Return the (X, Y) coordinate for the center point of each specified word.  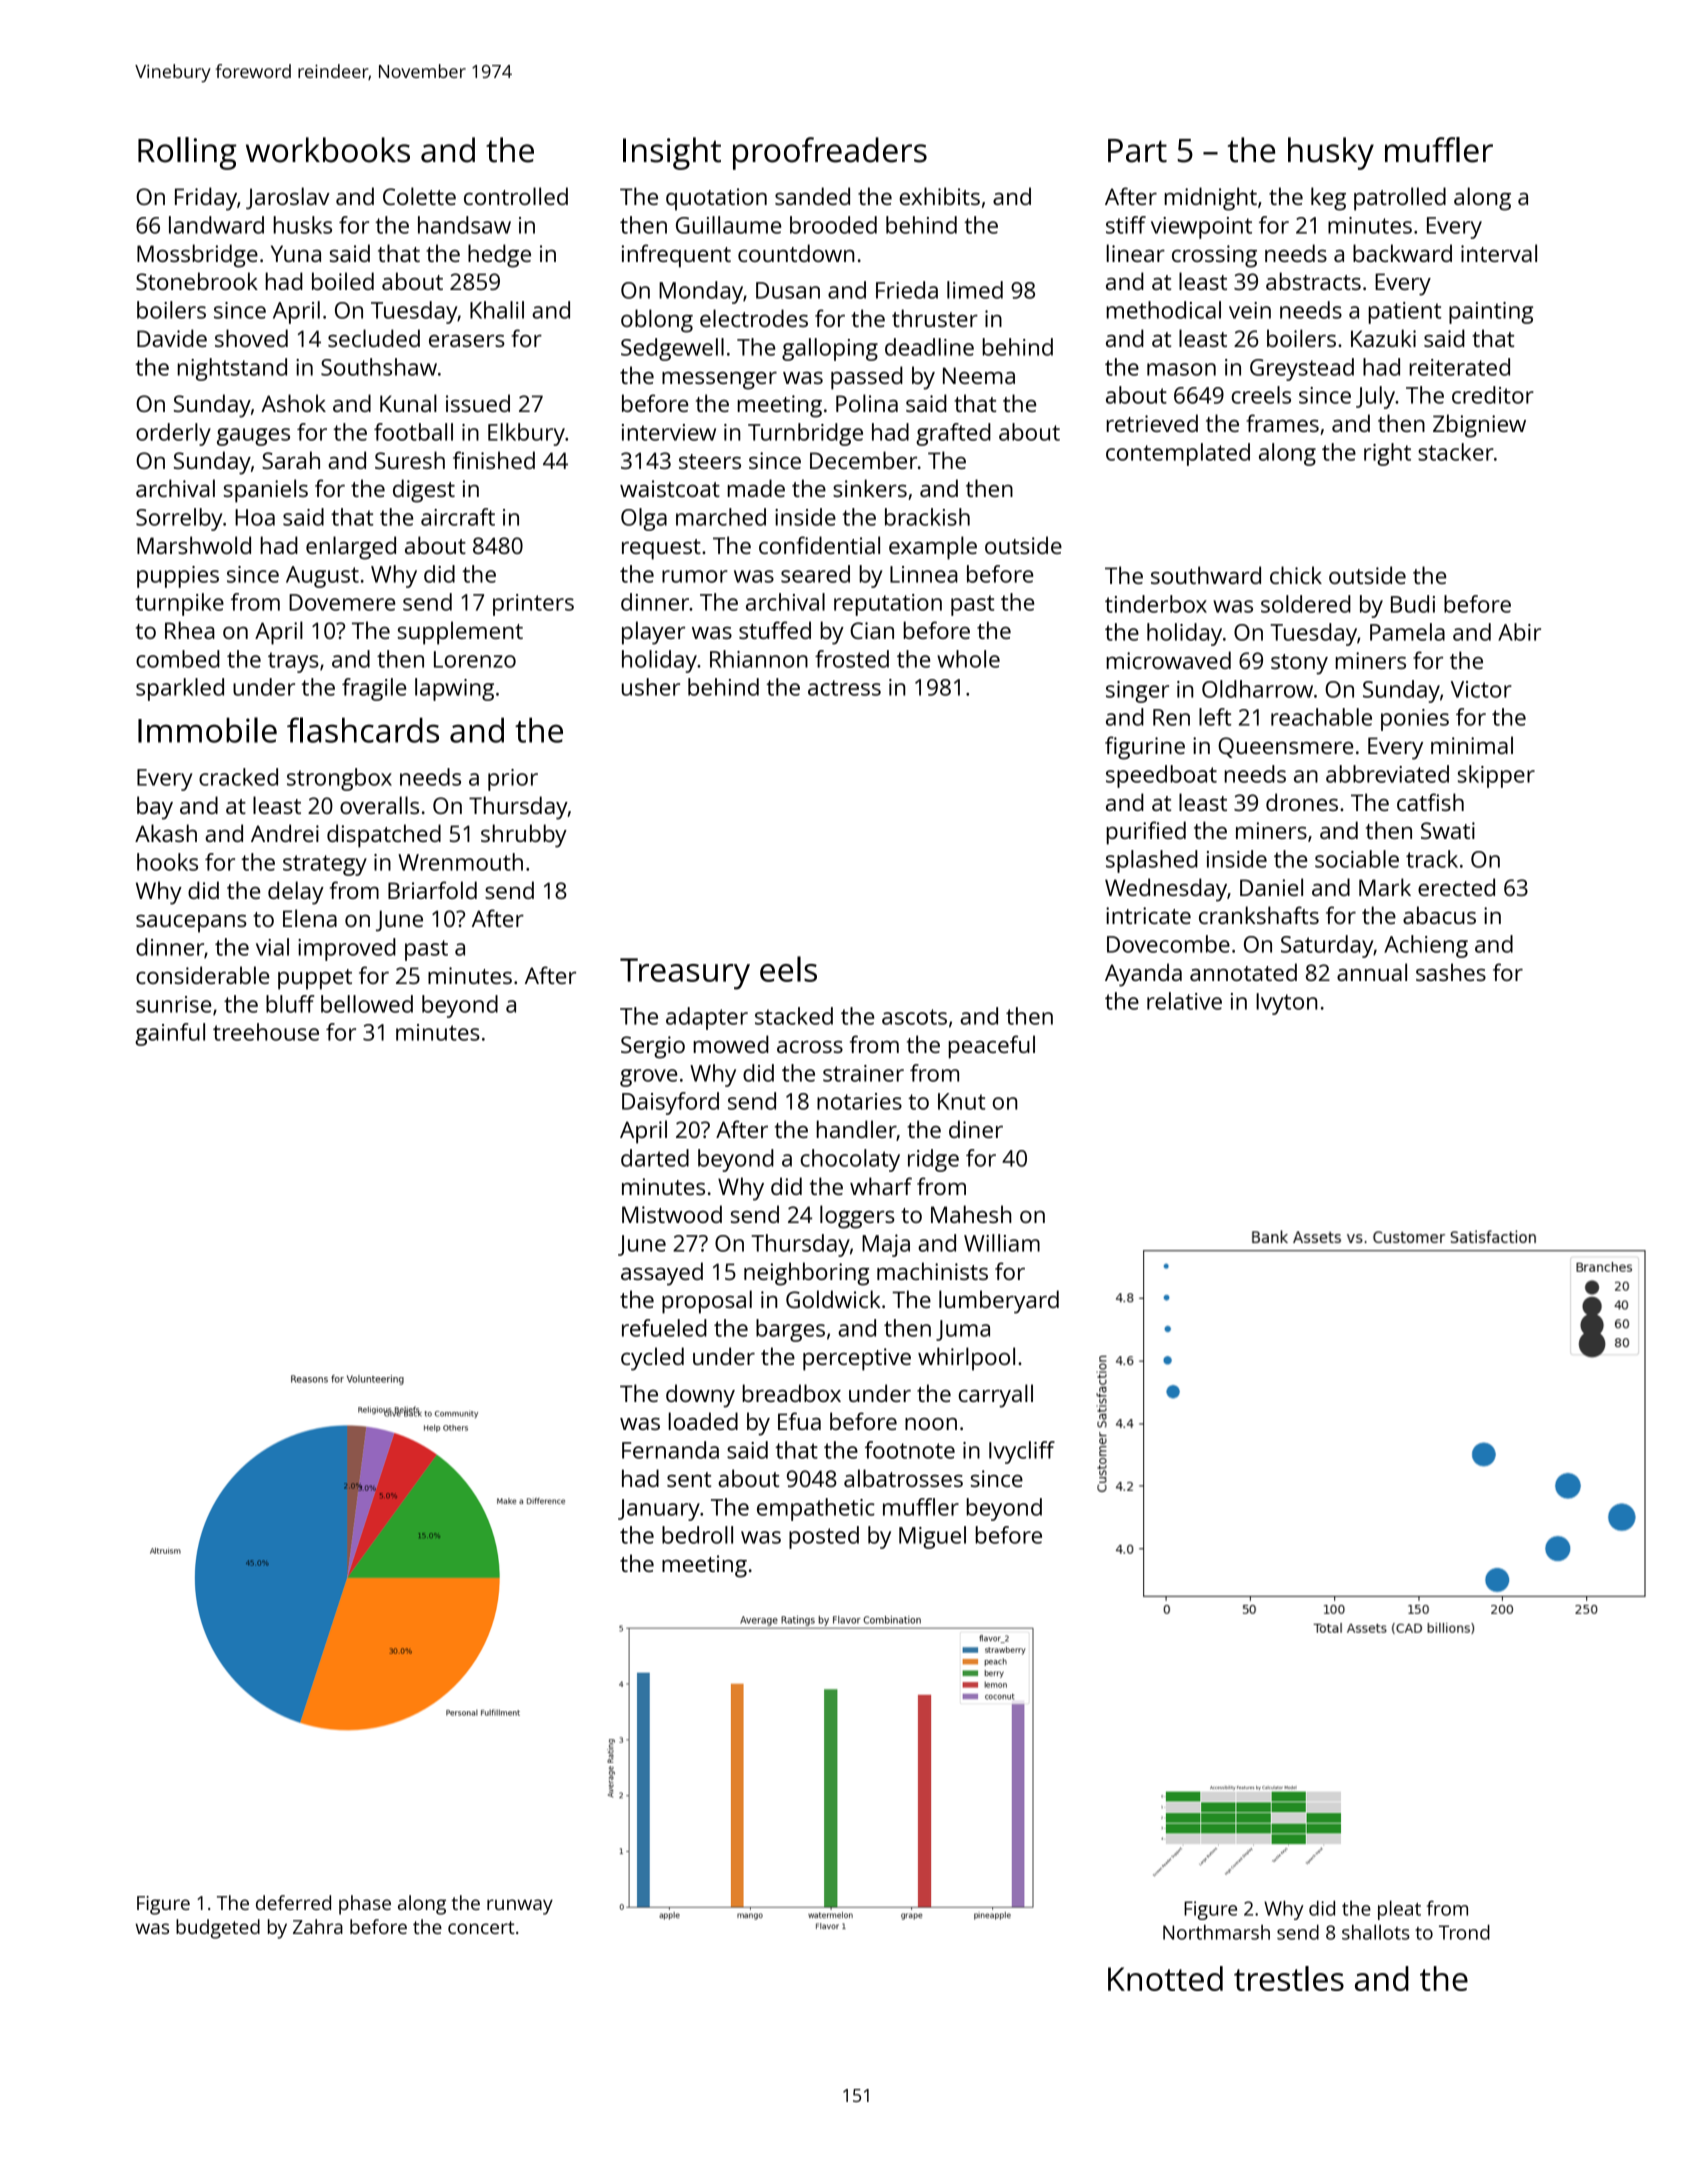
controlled (516, 196)
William (1002, 1243)
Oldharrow (1257, 689)
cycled (652, 1359)
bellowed (367, 1004)
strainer (863, 1073)
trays (293, 662)
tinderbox (1156, 604)
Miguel (932, 1537)
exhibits (940, 196)
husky (1331, 153)
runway (520, 1907)
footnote (910, 1450)
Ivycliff (1022, 1452)
